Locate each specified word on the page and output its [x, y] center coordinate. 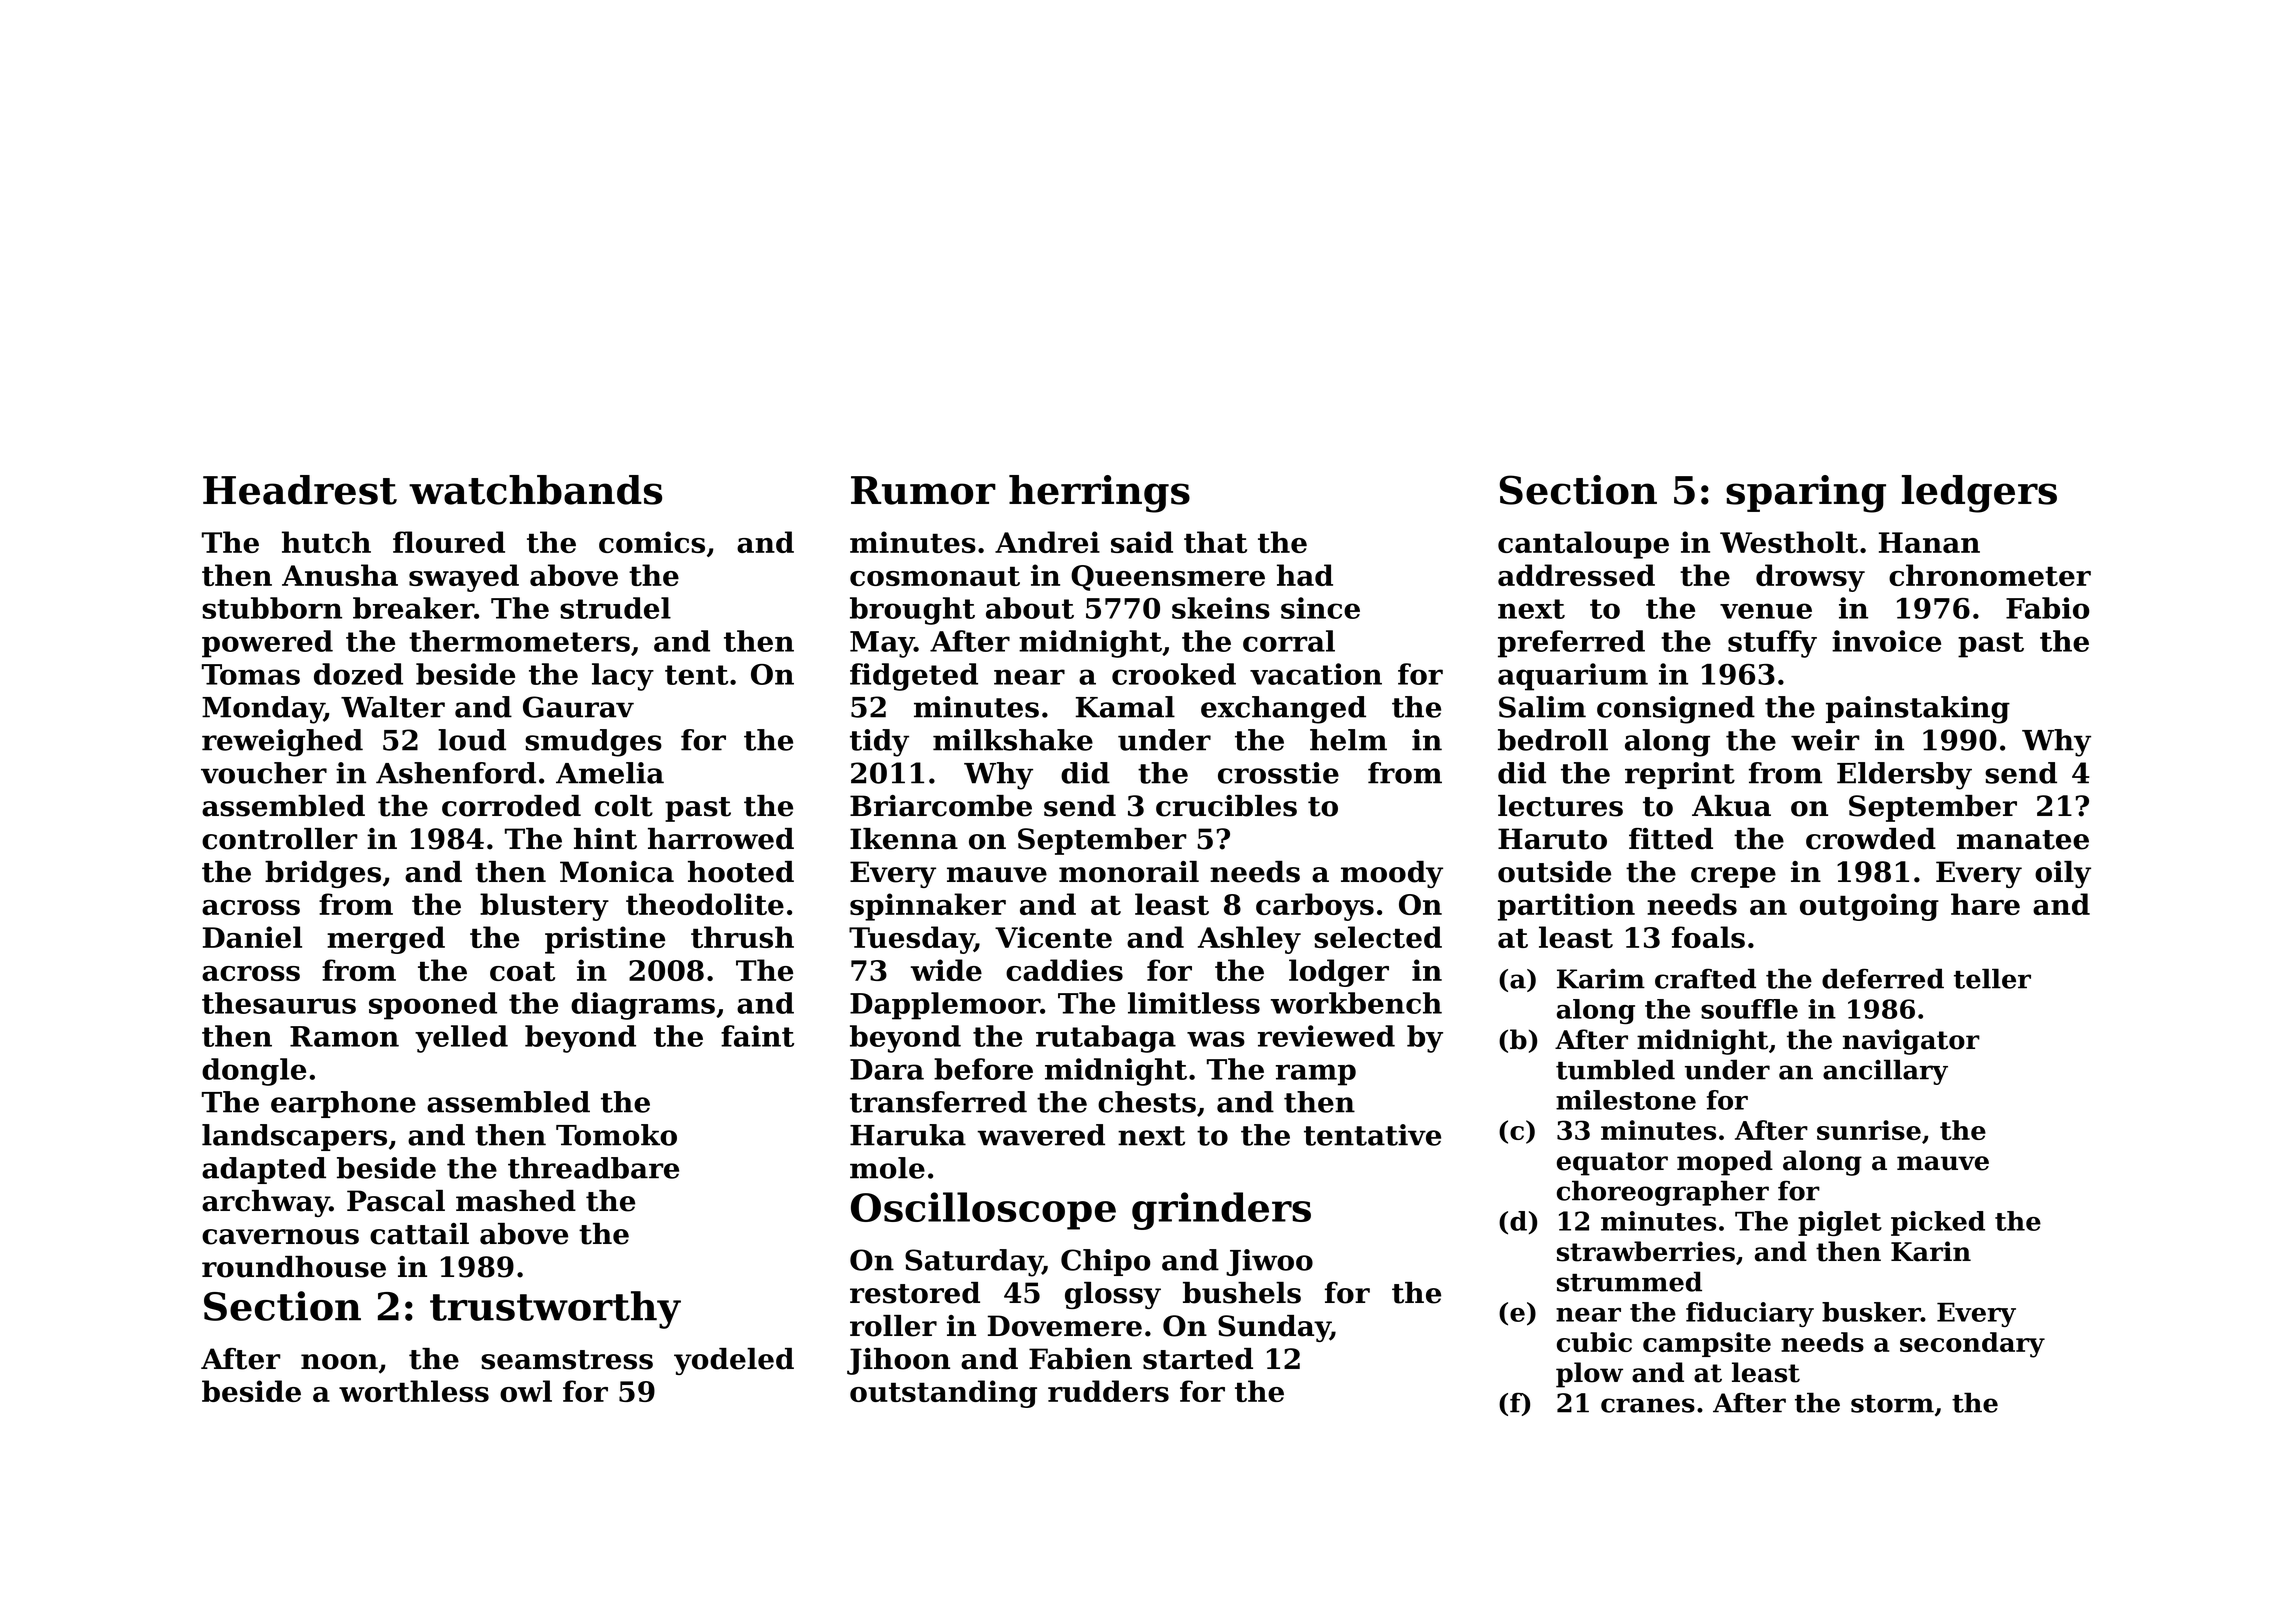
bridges [323, 874]
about [1030, 608]
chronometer [1990, 575]
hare [1985, 904]
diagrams [643, 1006]
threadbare [593, 1168]
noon [339, 1362]
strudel [615, 608]
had [1305, 575]
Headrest [300, 490]
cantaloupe [1583, 545]
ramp [1316, 1075]
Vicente [1053, 937]
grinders [1221, 1211]
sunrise [1869, 1130]
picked [1938, 1223]
